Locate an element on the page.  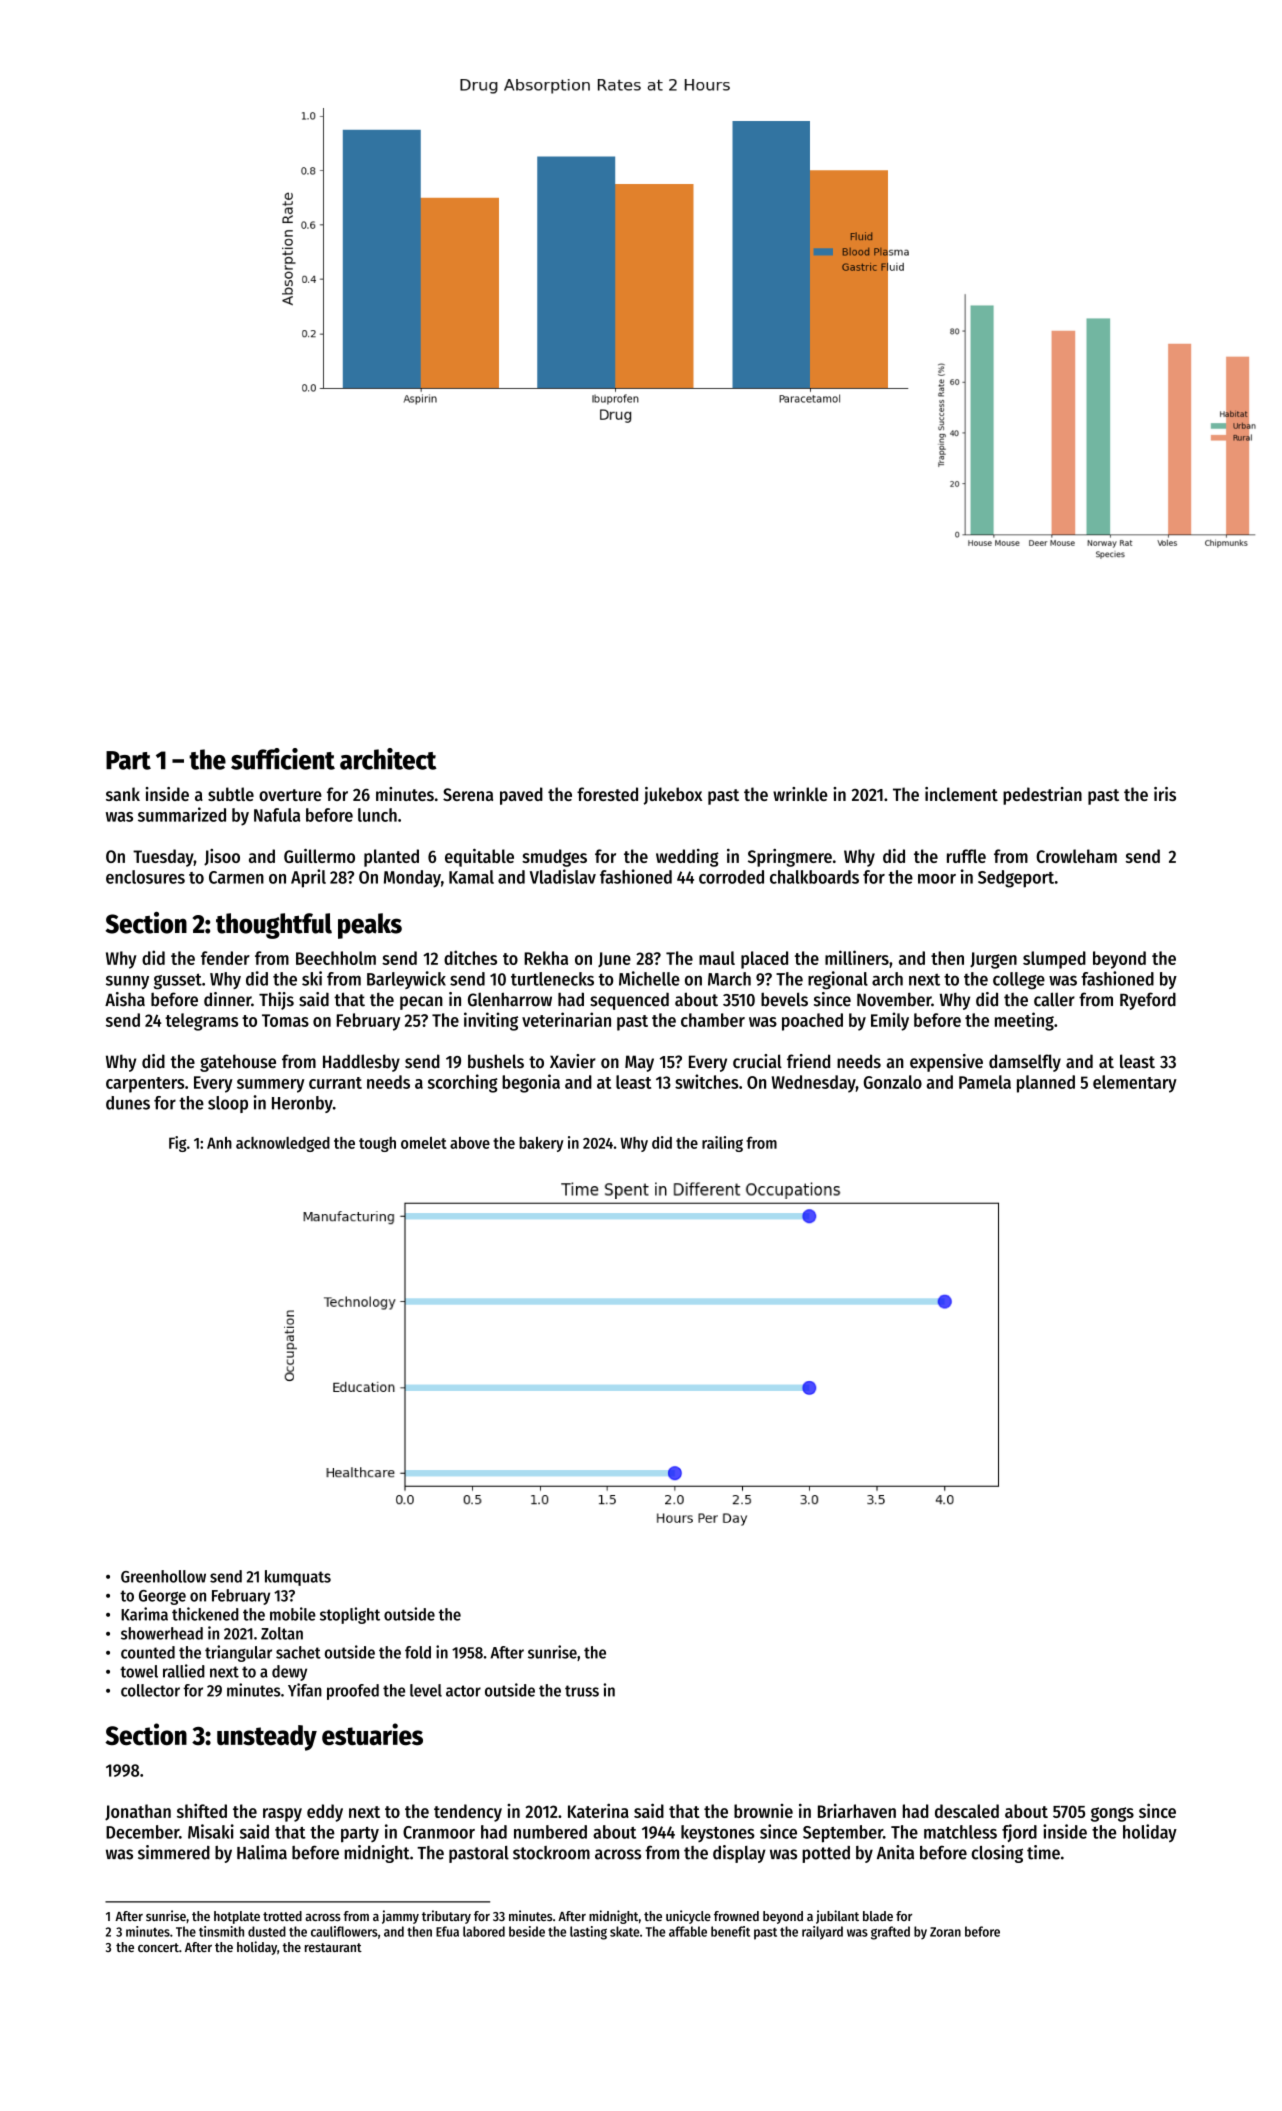
descaled is located at coordinates (967, 1811).
